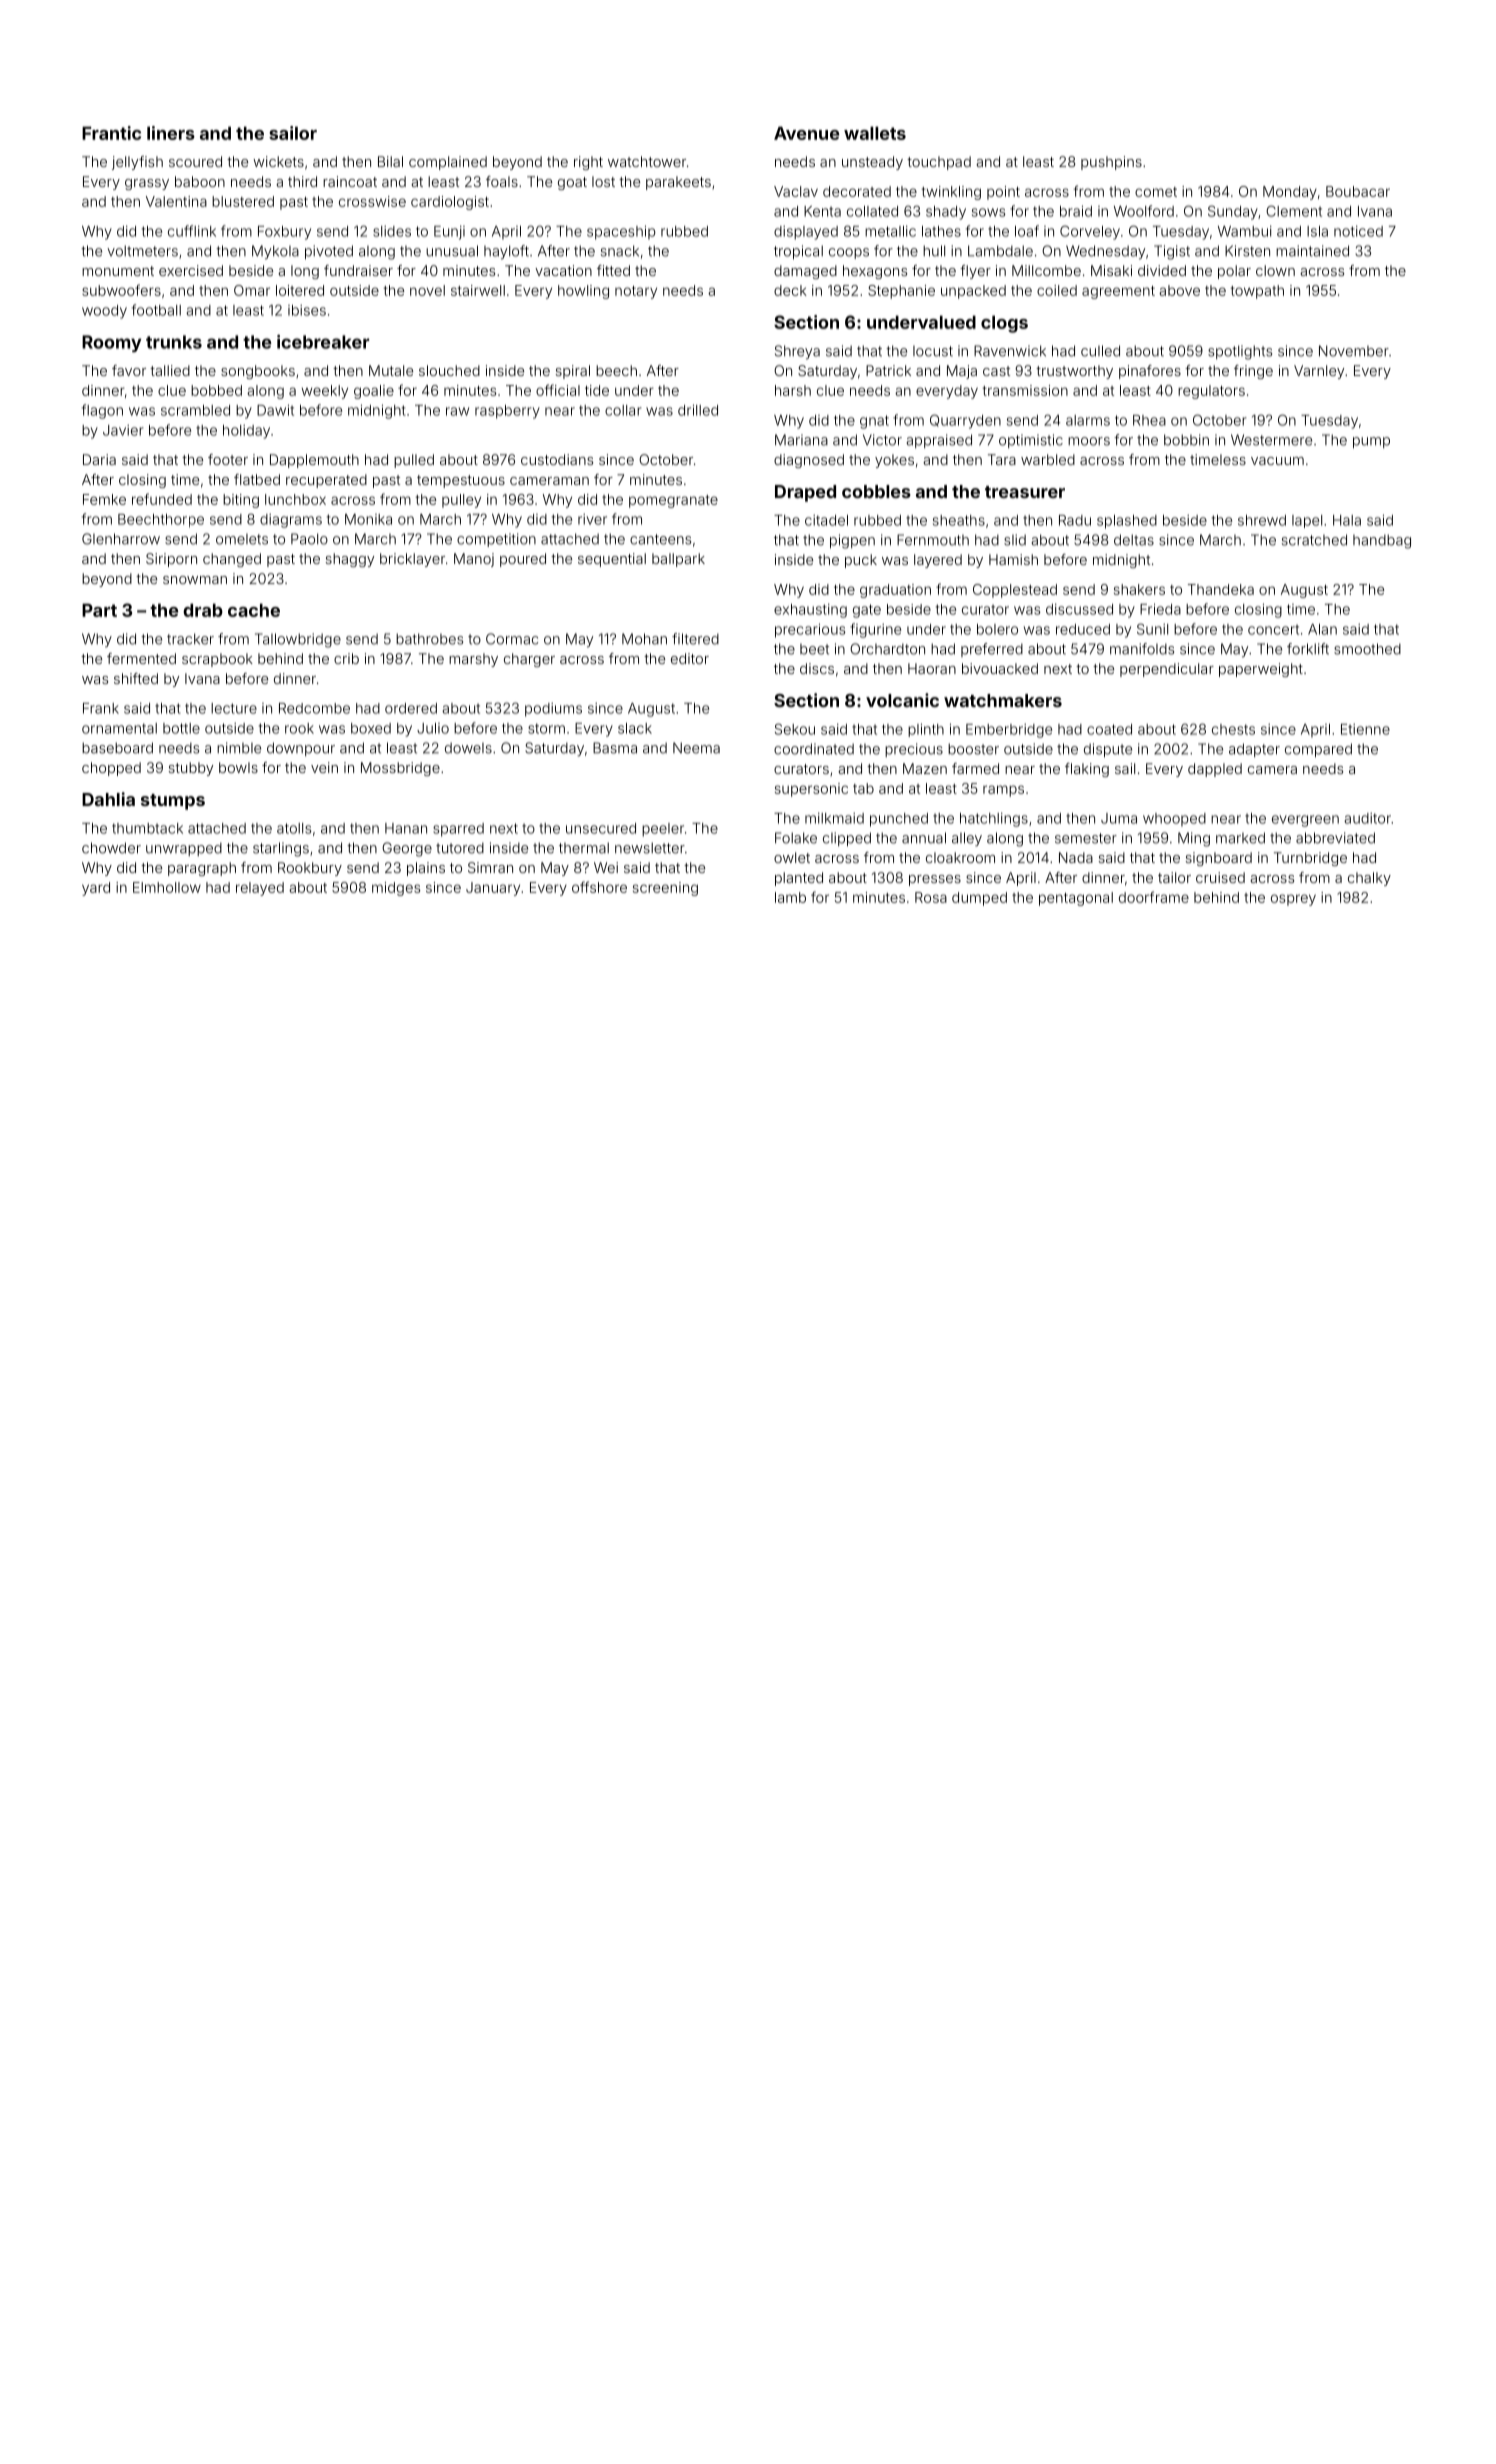  What do you see at coordinates (1275, 270) in the page?
I see `clown` at bounding box center [1275, 270].
